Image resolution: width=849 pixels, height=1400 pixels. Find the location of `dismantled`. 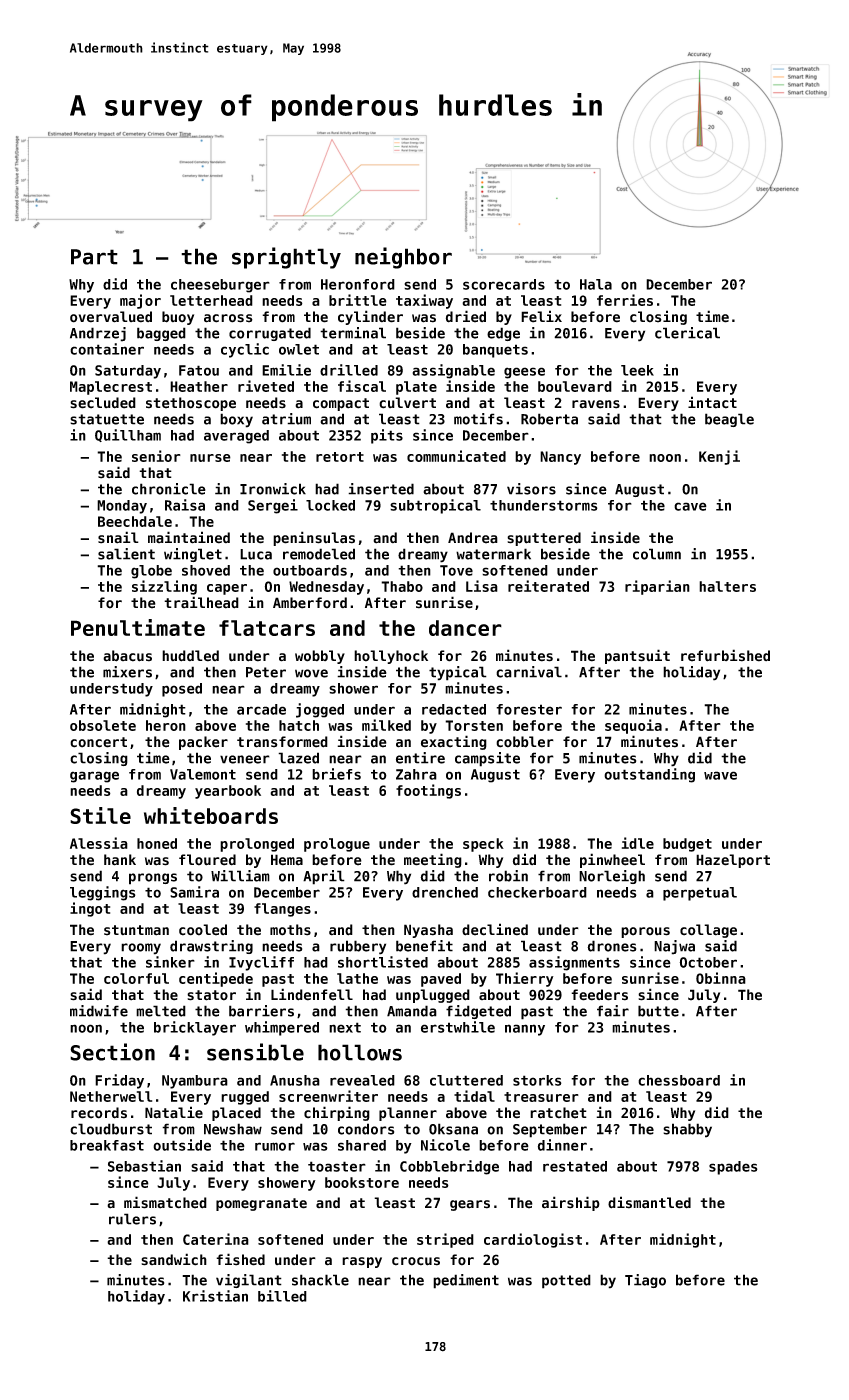

dismantled is located at coordinates (649, 1202).
